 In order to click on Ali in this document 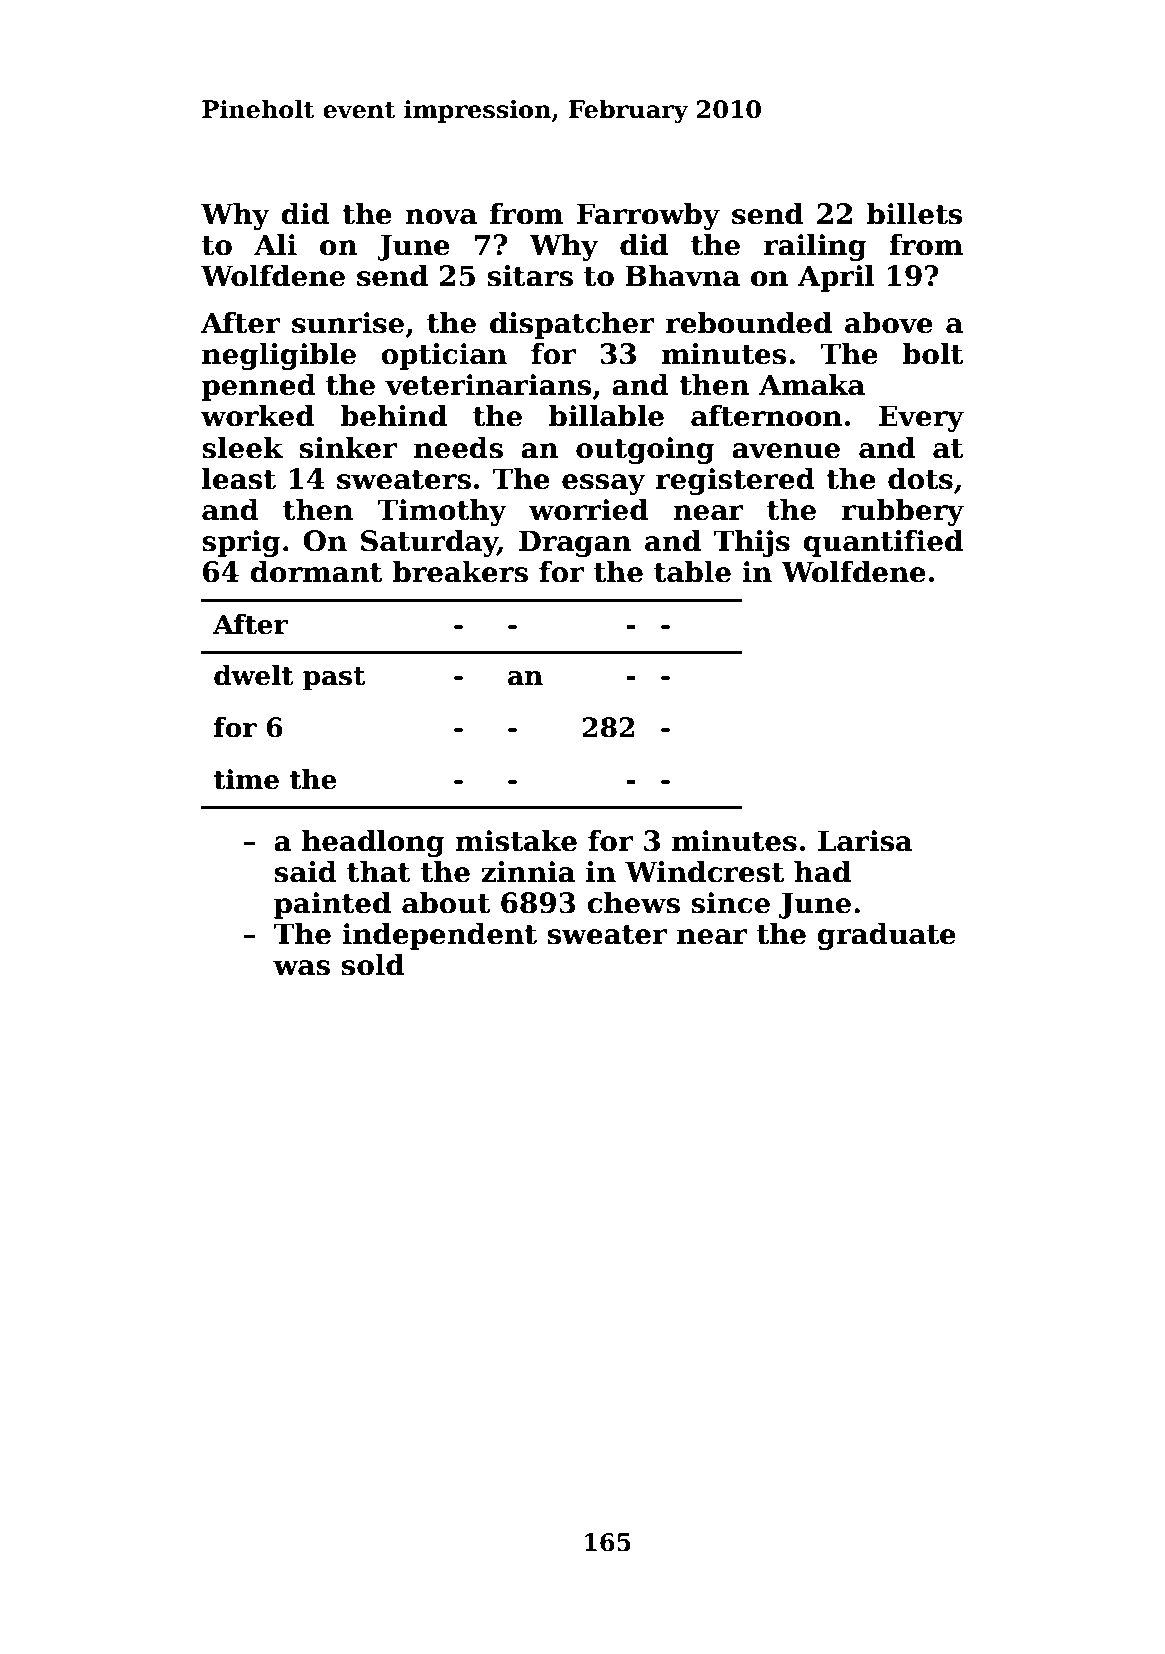, I will do `click(275, 244)`.
